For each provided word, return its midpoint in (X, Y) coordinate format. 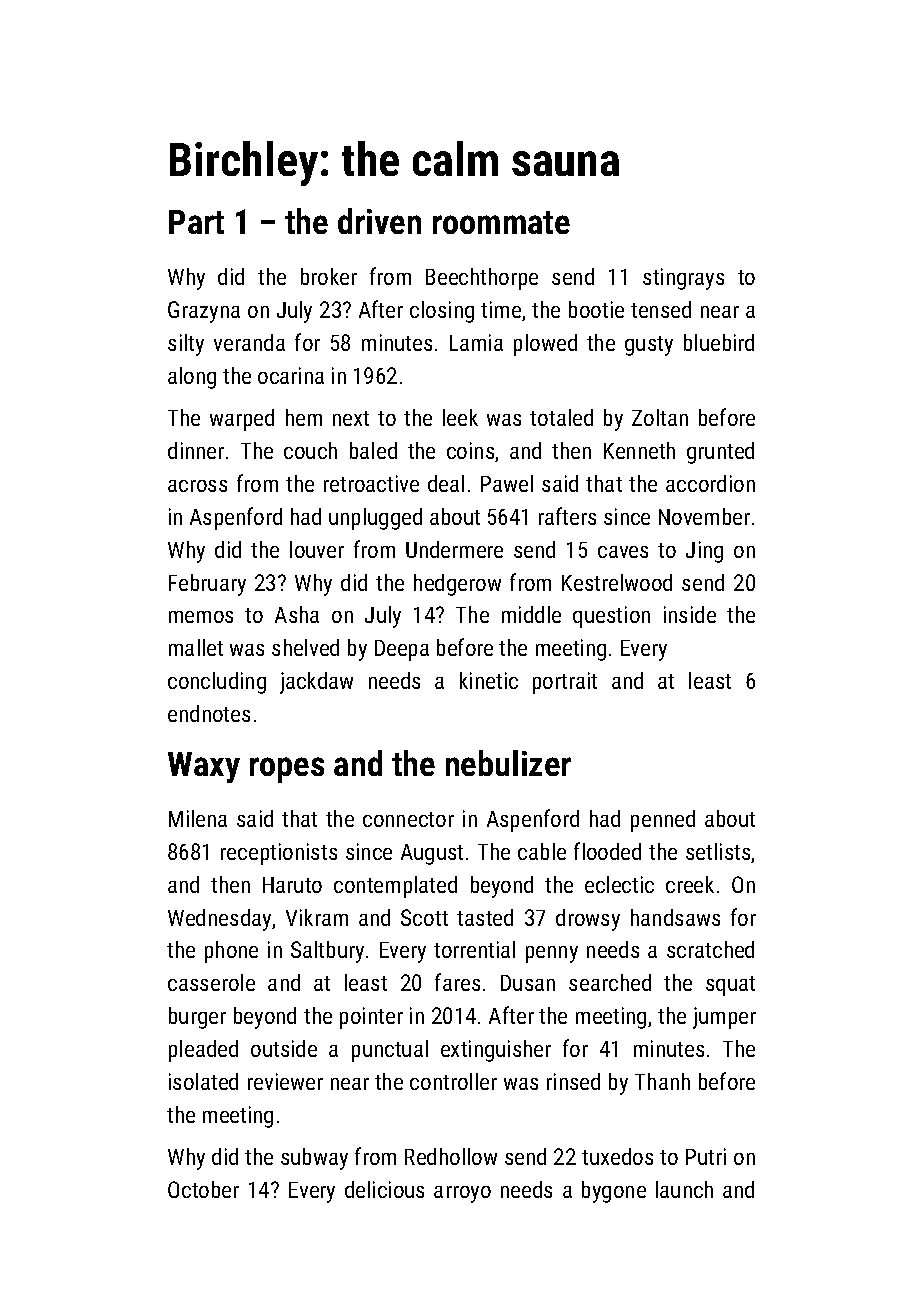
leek (460, 417)
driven (379, 221)
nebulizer (508, 763)
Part (196, 222)
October (203, 1189)
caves (623, 552)
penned (663, 821)
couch (310, 450)
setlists (719, 853)
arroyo (462, 1194)
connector (408, 819)
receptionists (279, 854)
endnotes (209, 713)
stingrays (683, 279)
